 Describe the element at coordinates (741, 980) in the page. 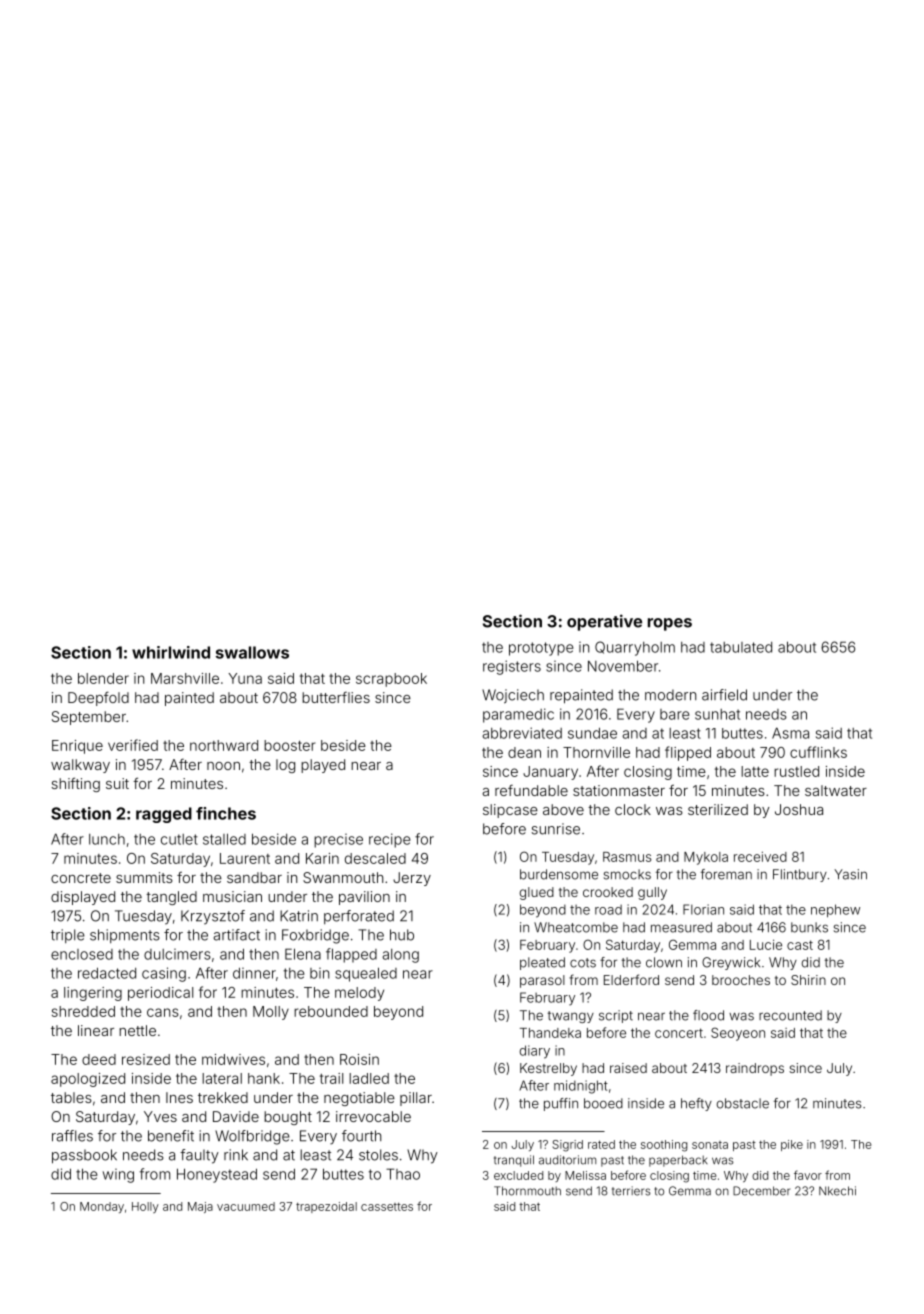

I see `brooches` at that location.
